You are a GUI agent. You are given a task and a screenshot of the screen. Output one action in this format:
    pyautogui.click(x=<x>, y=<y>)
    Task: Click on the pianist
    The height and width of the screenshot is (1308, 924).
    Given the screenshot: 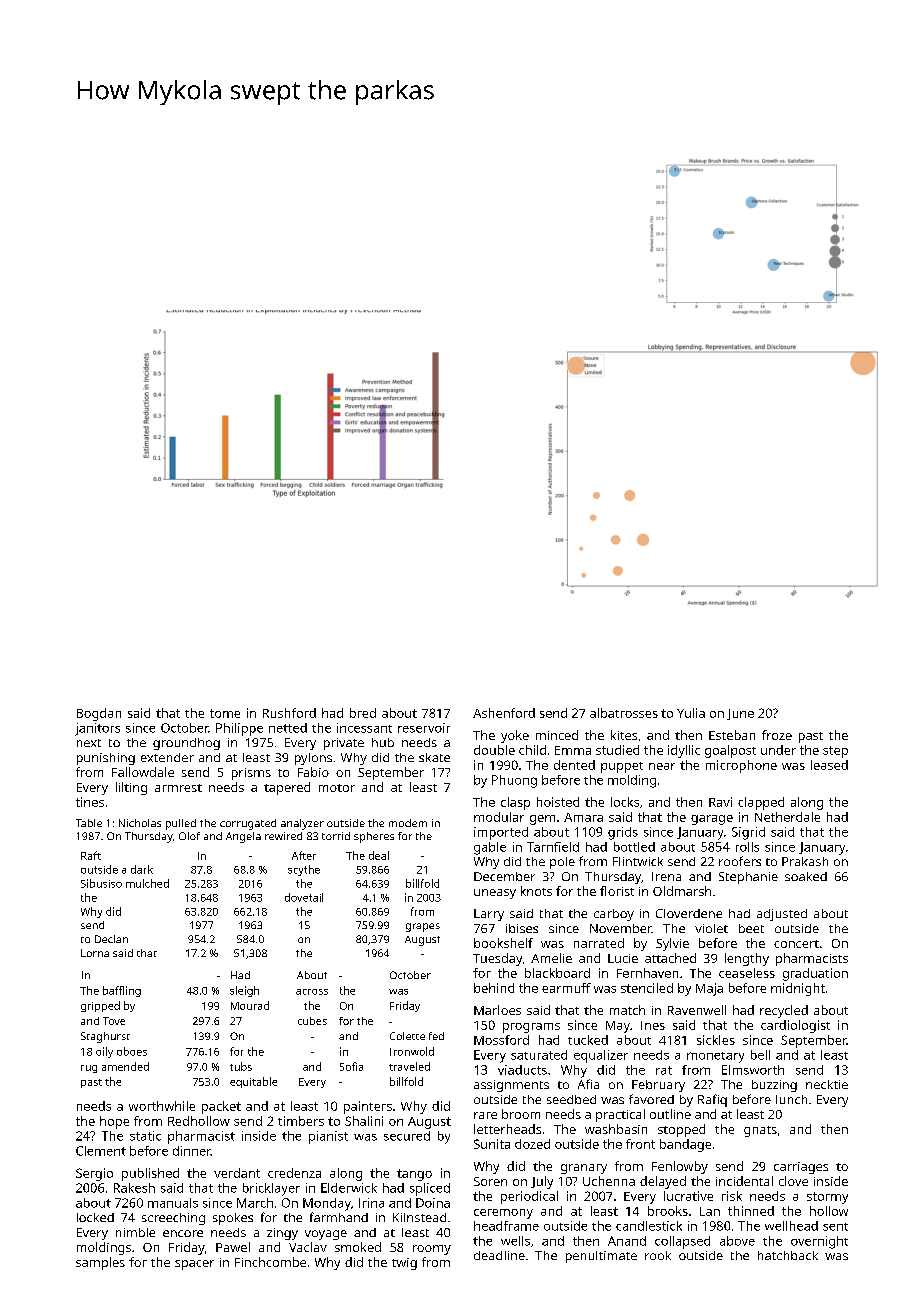 What is the action you would take?
    pyautogui.click(x=328, y=1137)
